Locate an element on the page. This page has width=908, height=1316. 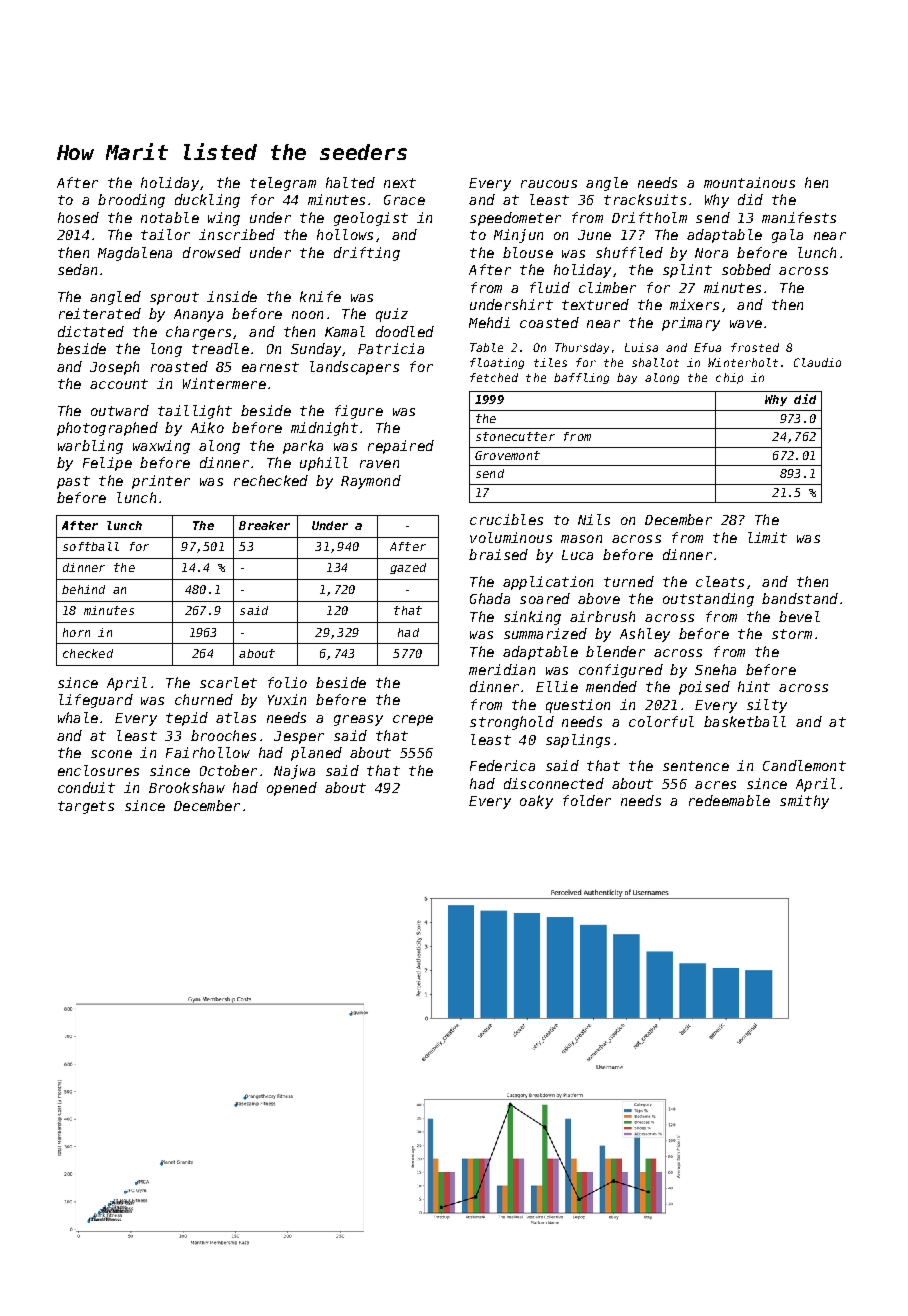
hint is located at coordinates (754, 686).
